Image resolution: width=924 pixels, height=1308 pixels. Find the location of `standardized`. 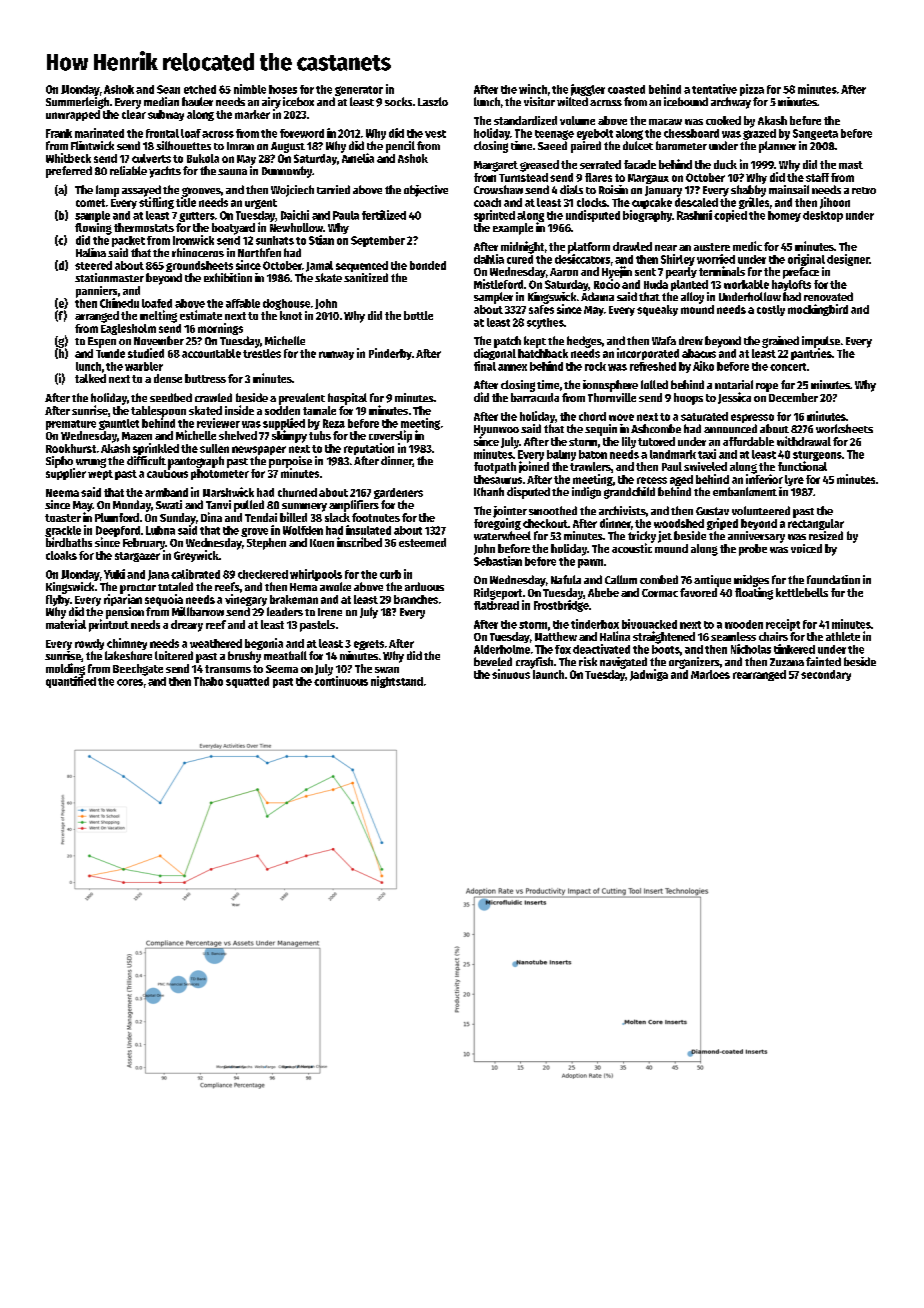

standardized is located at coordinates (525, 120).
